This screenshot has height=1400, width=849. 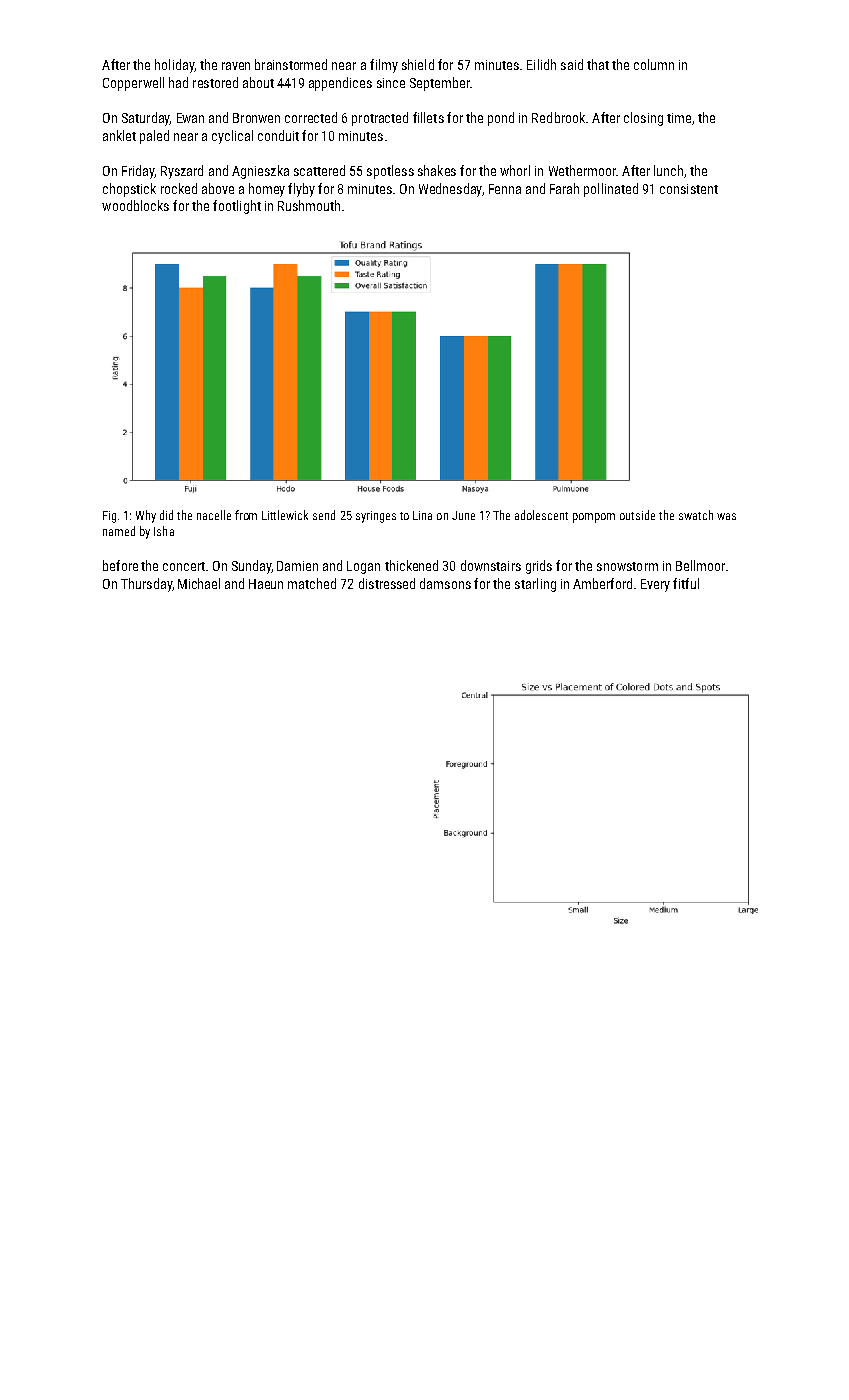 What do you see at coordinates (324, 515) in the screenshot?
I see `send` at bounding box center [324, 515].
